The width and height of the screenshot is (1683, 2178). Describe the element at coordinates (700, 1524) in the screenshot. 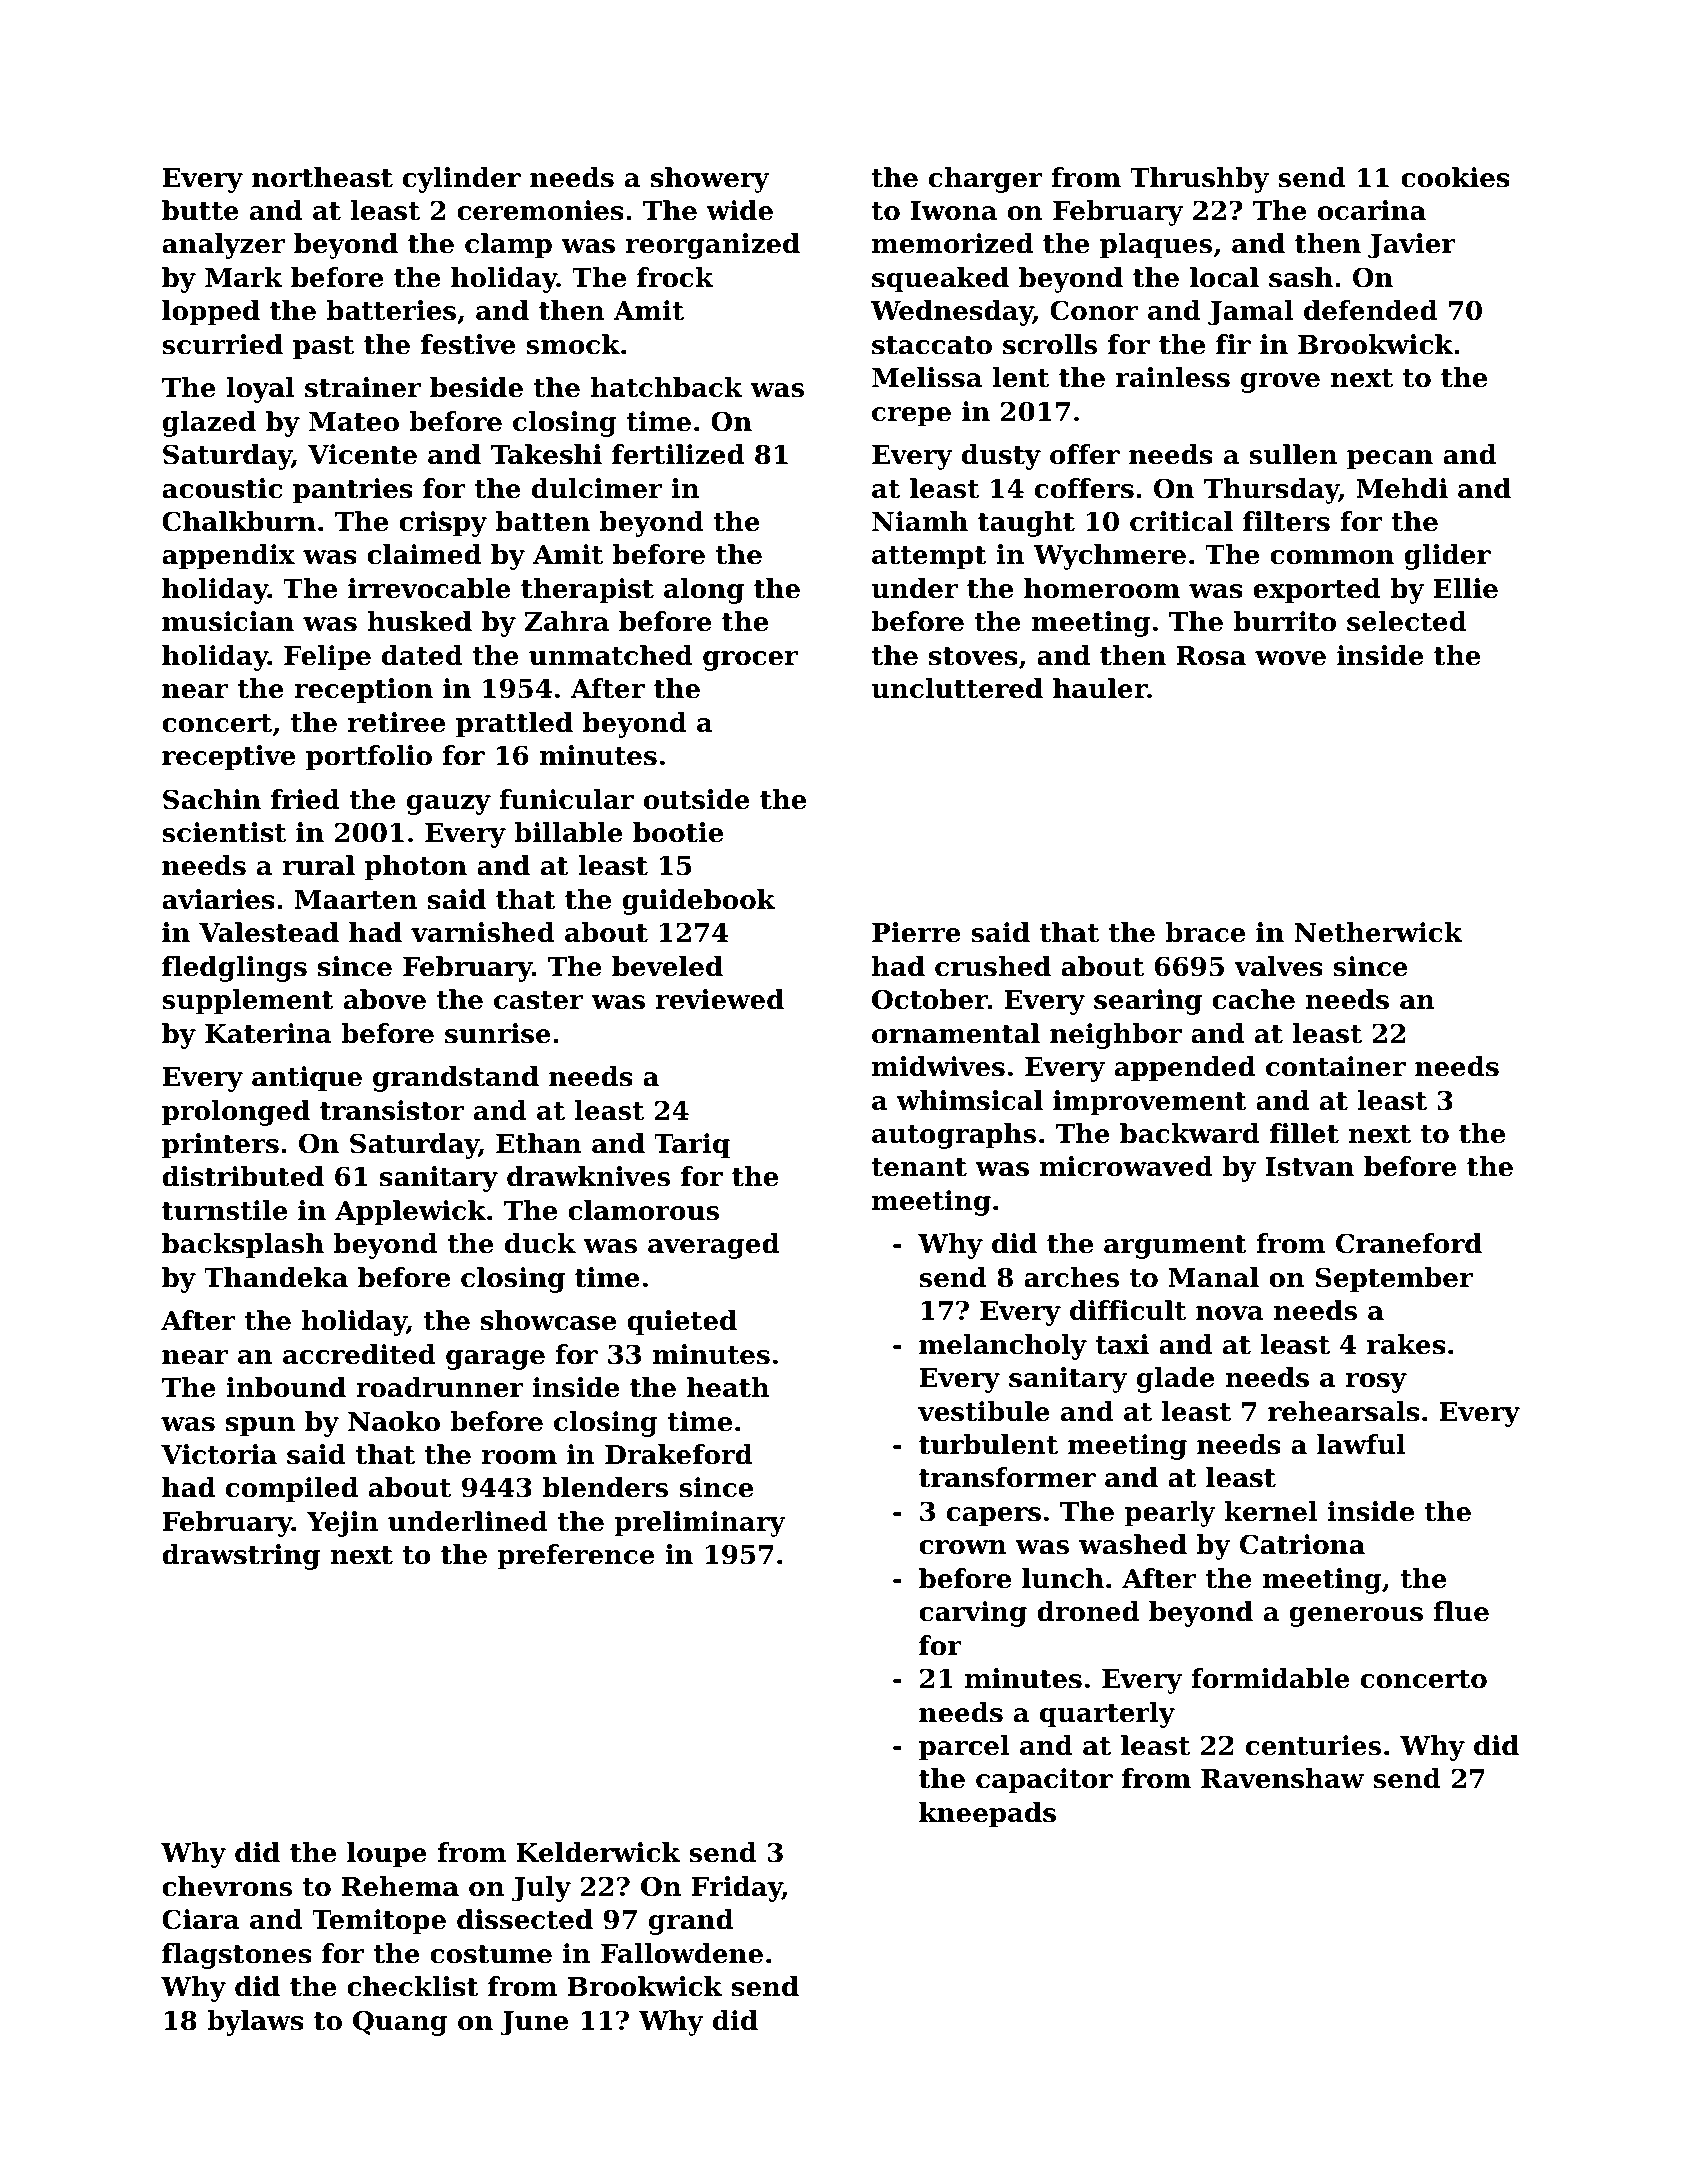

I see `preliminary` at that location.
